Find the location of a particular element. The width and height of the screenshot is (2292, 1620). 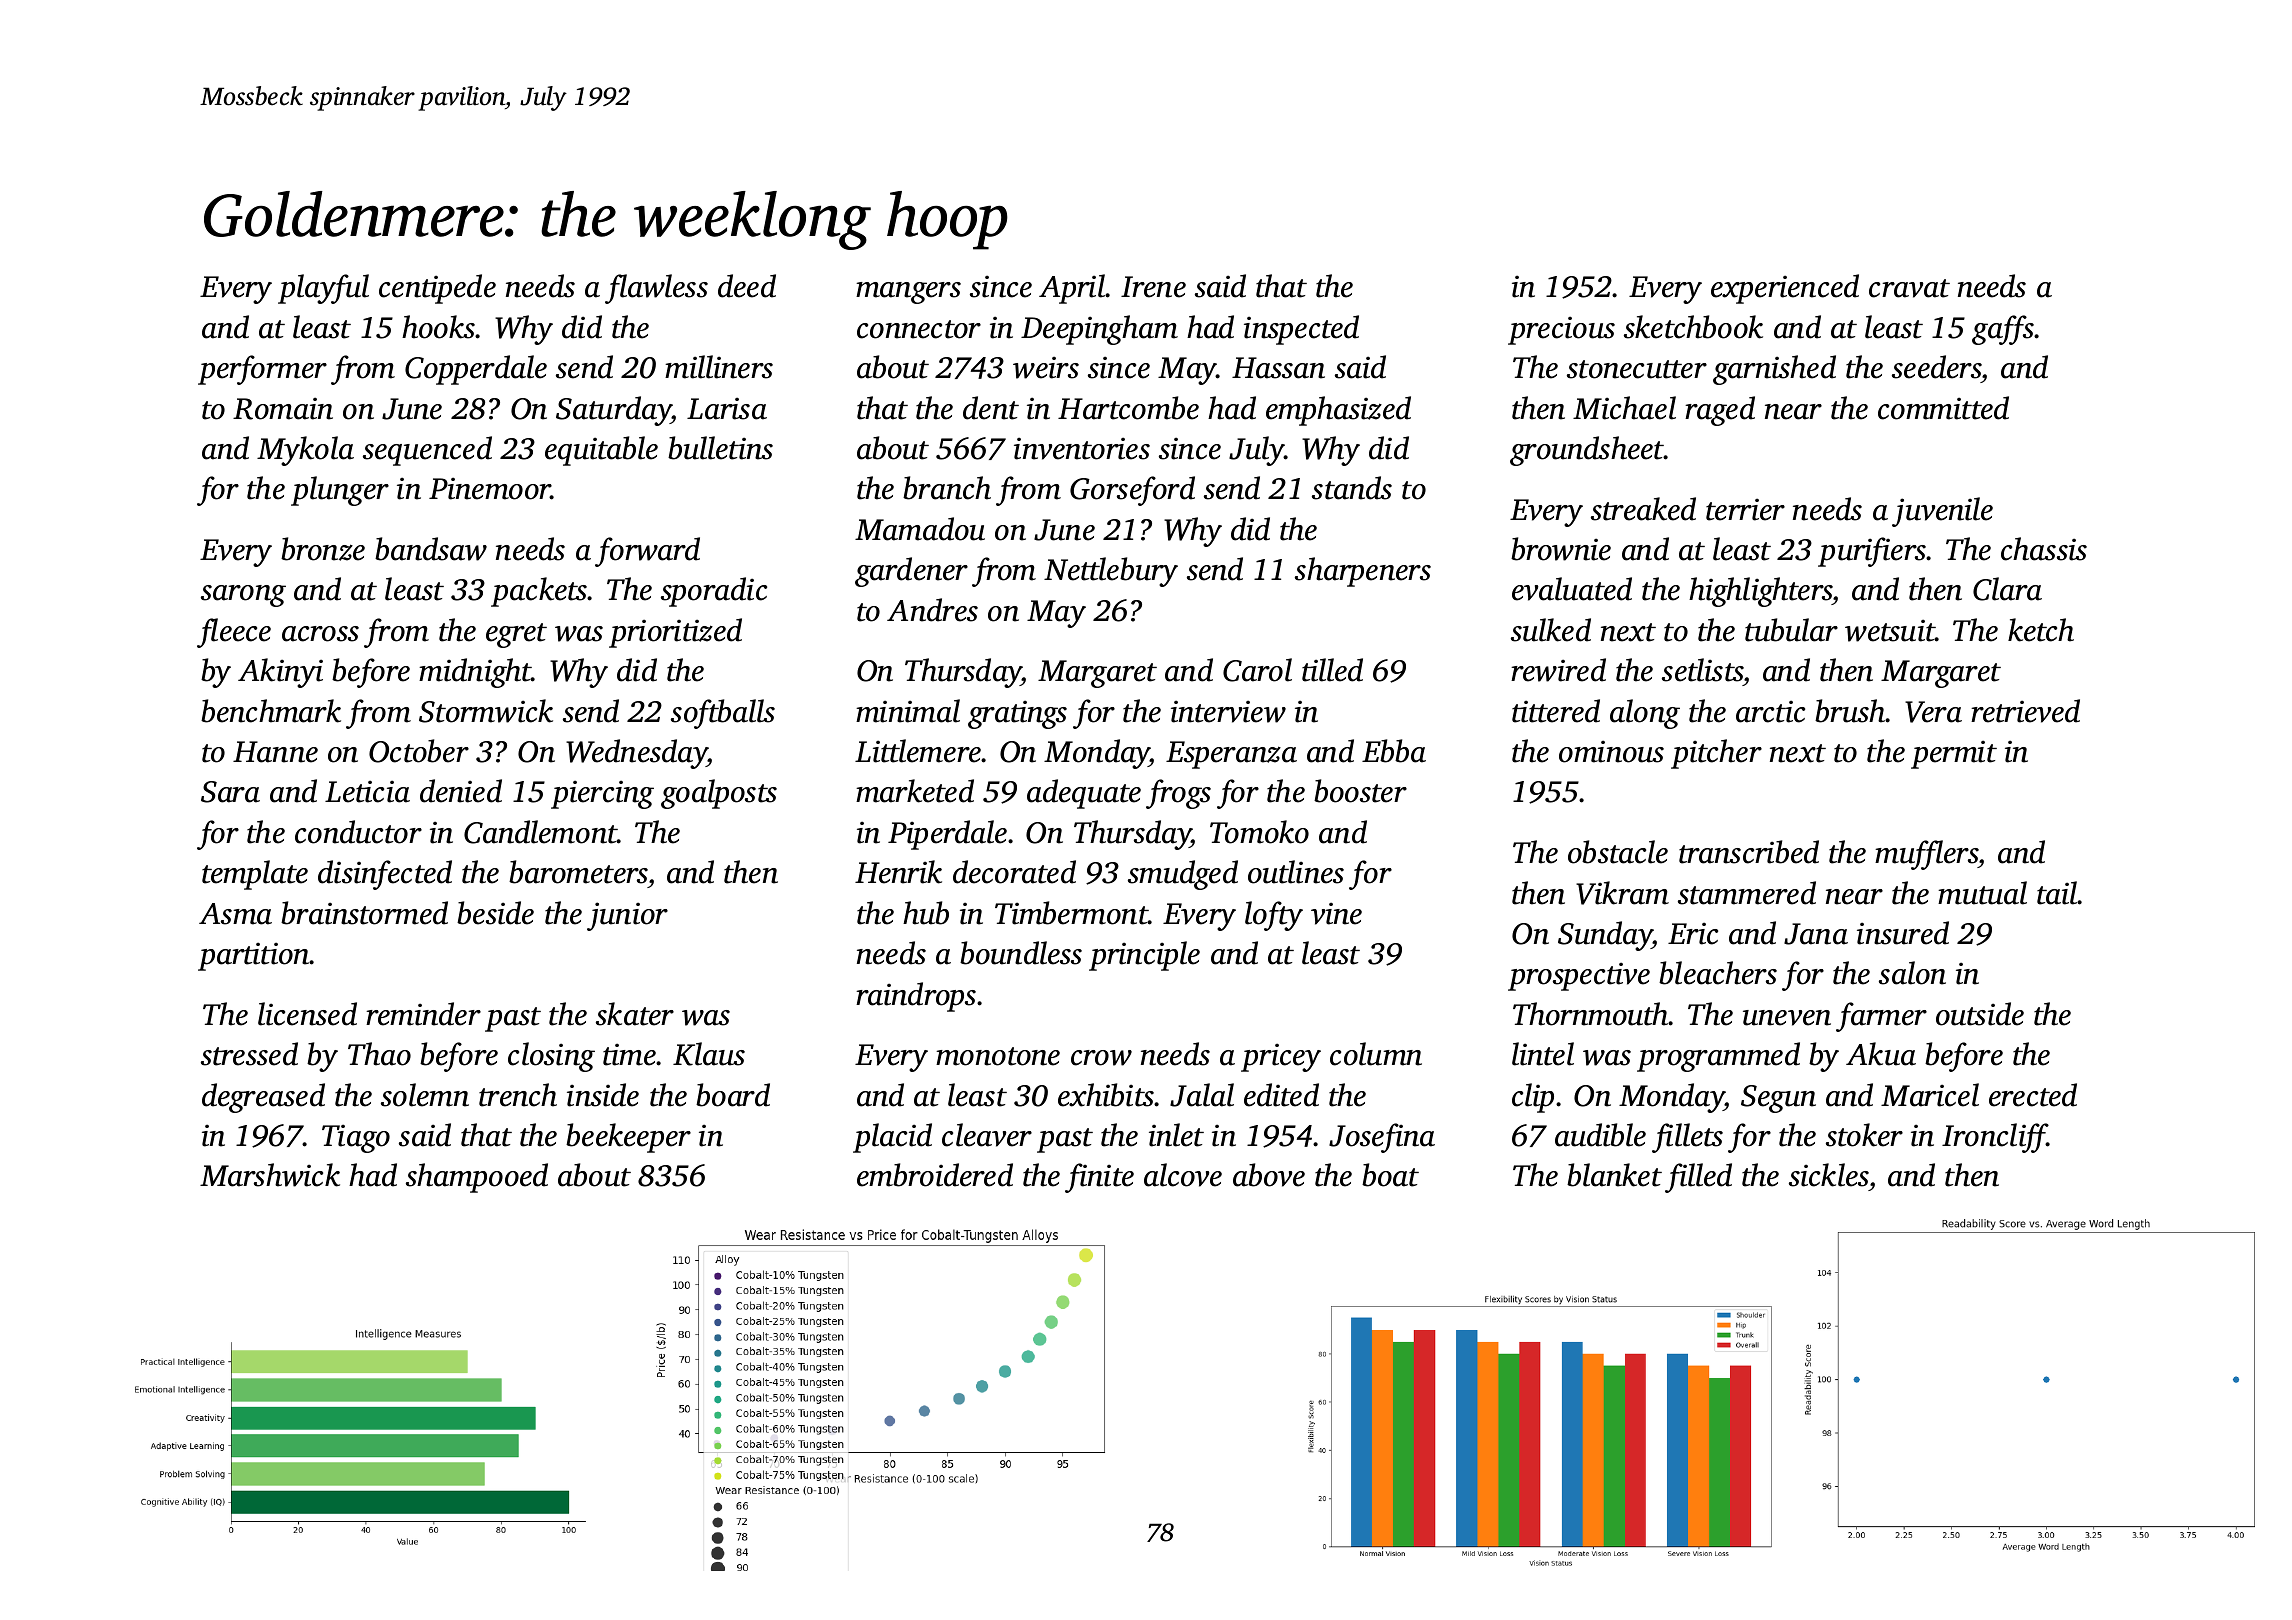

flawless is located at coordinates (656, 289).
